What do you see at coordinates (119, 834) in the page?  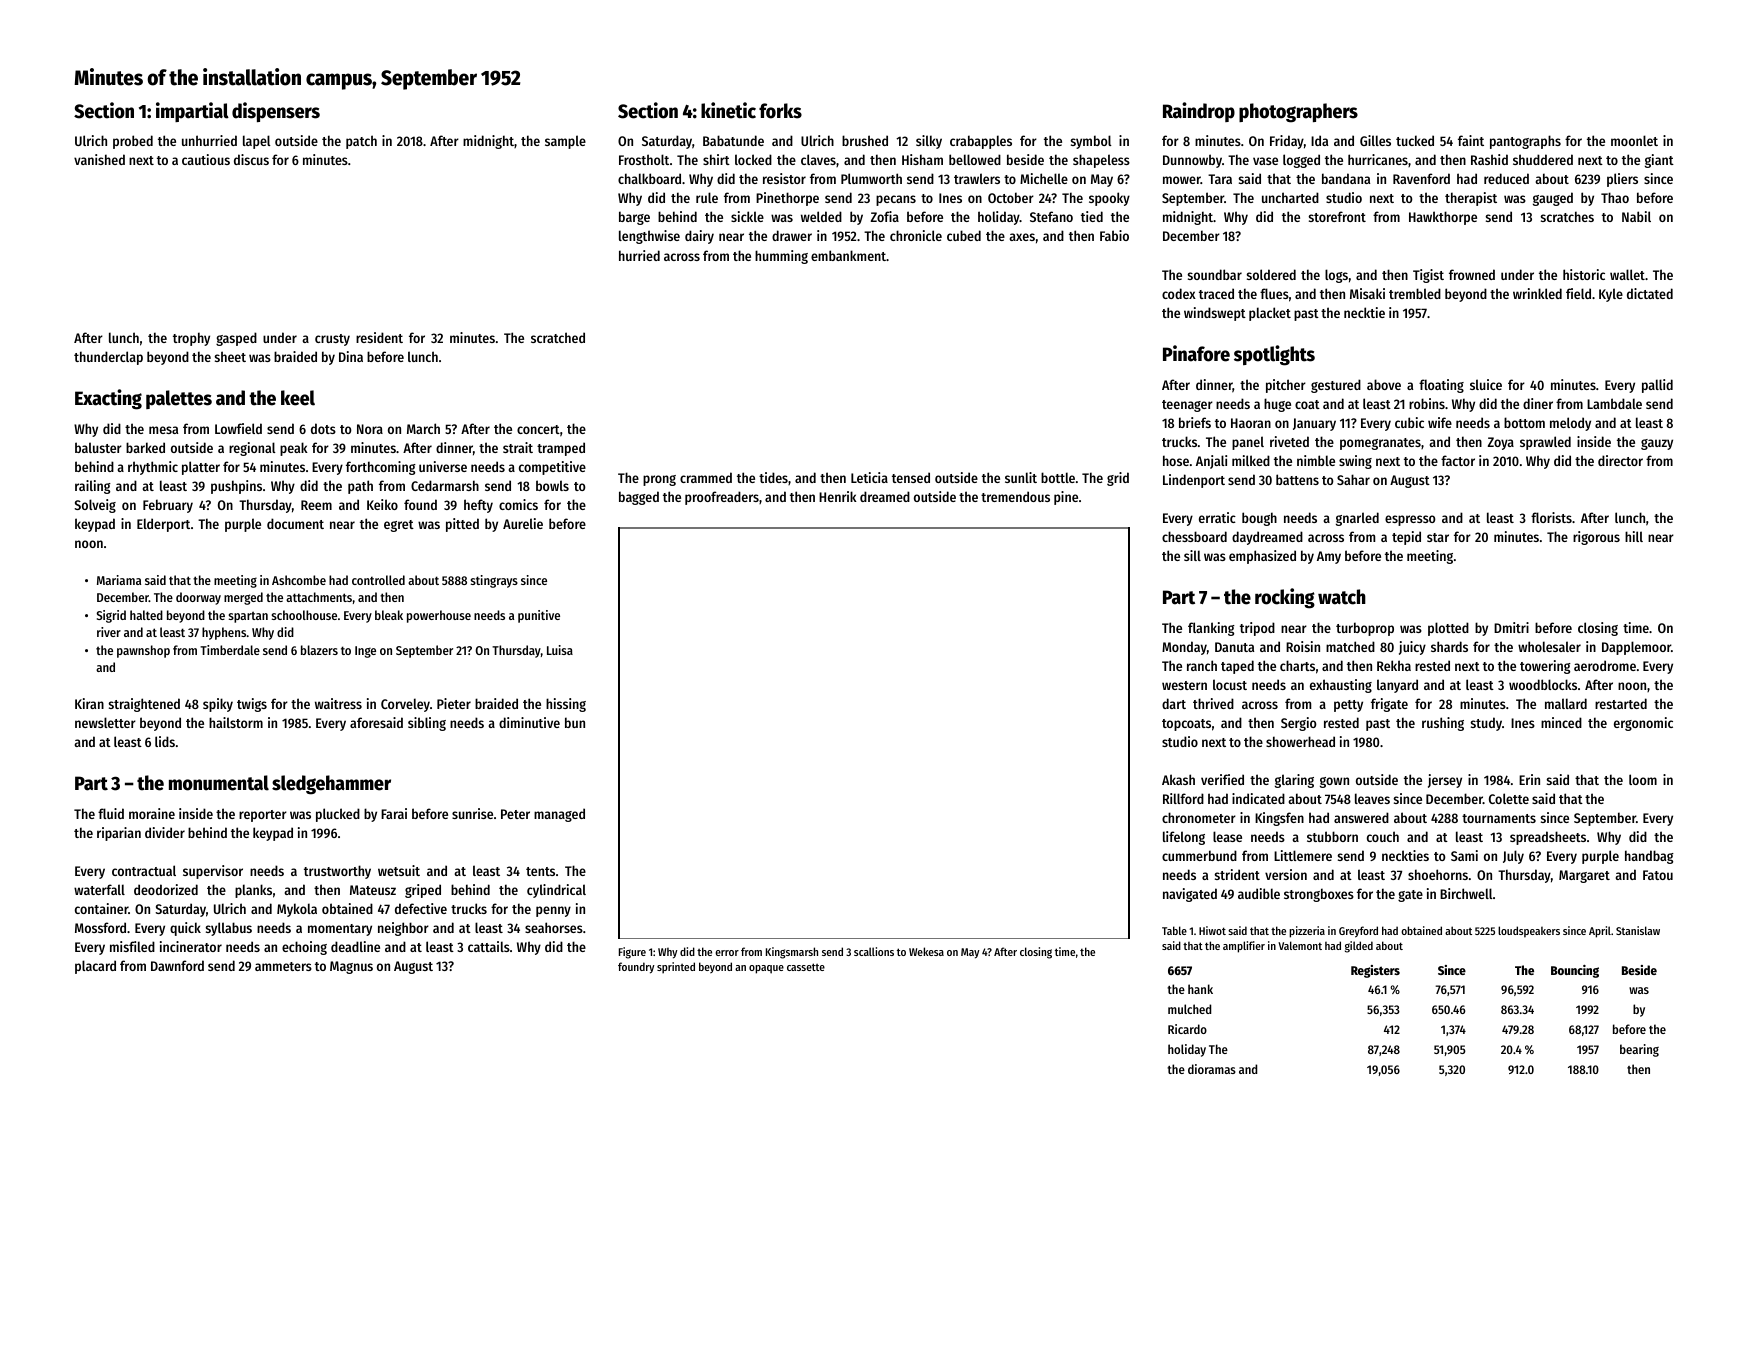 I see `riparian` at bounding box center [119, 834].
